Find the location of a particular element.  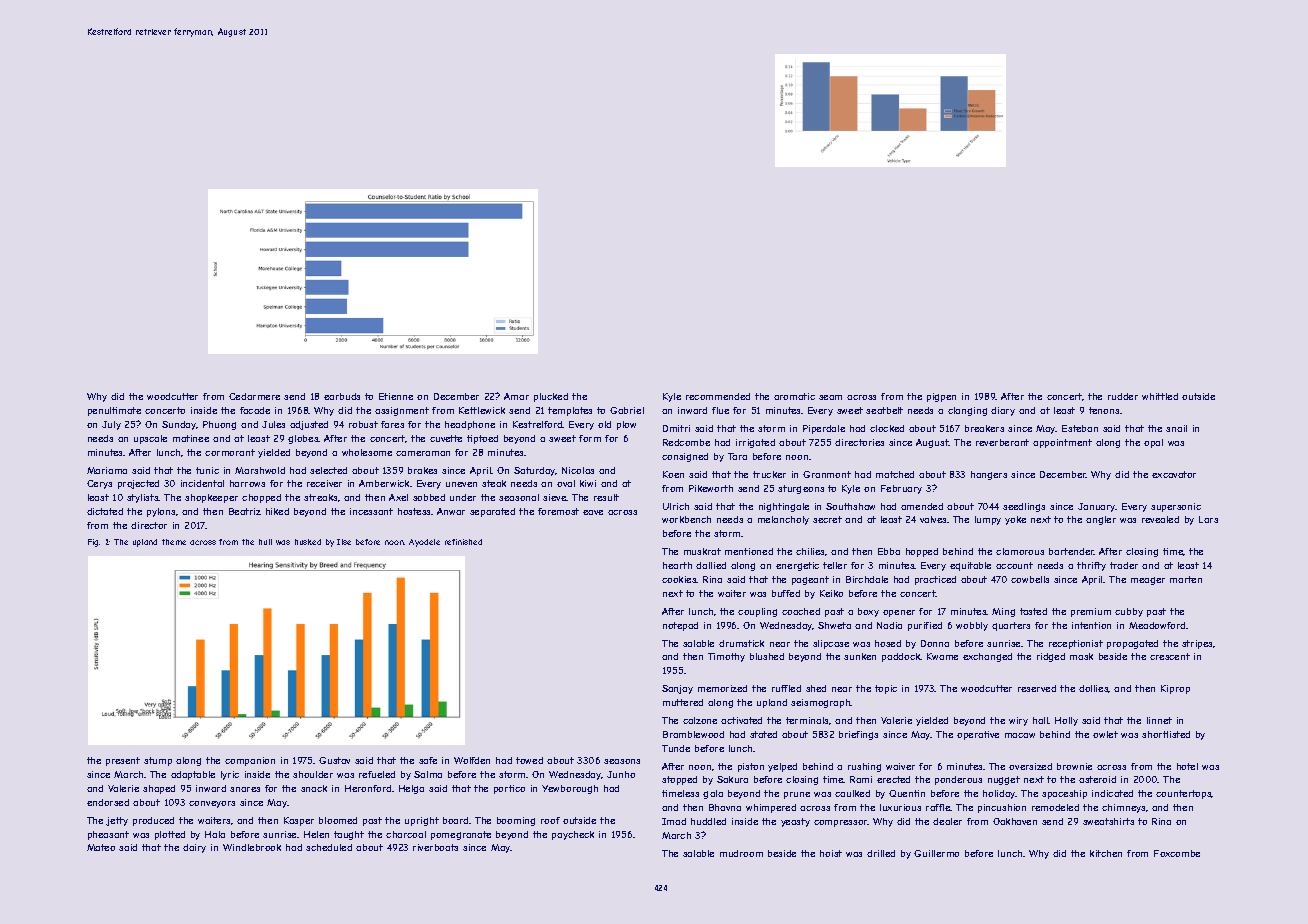

appointment is located at coordinates (1062, 443).
